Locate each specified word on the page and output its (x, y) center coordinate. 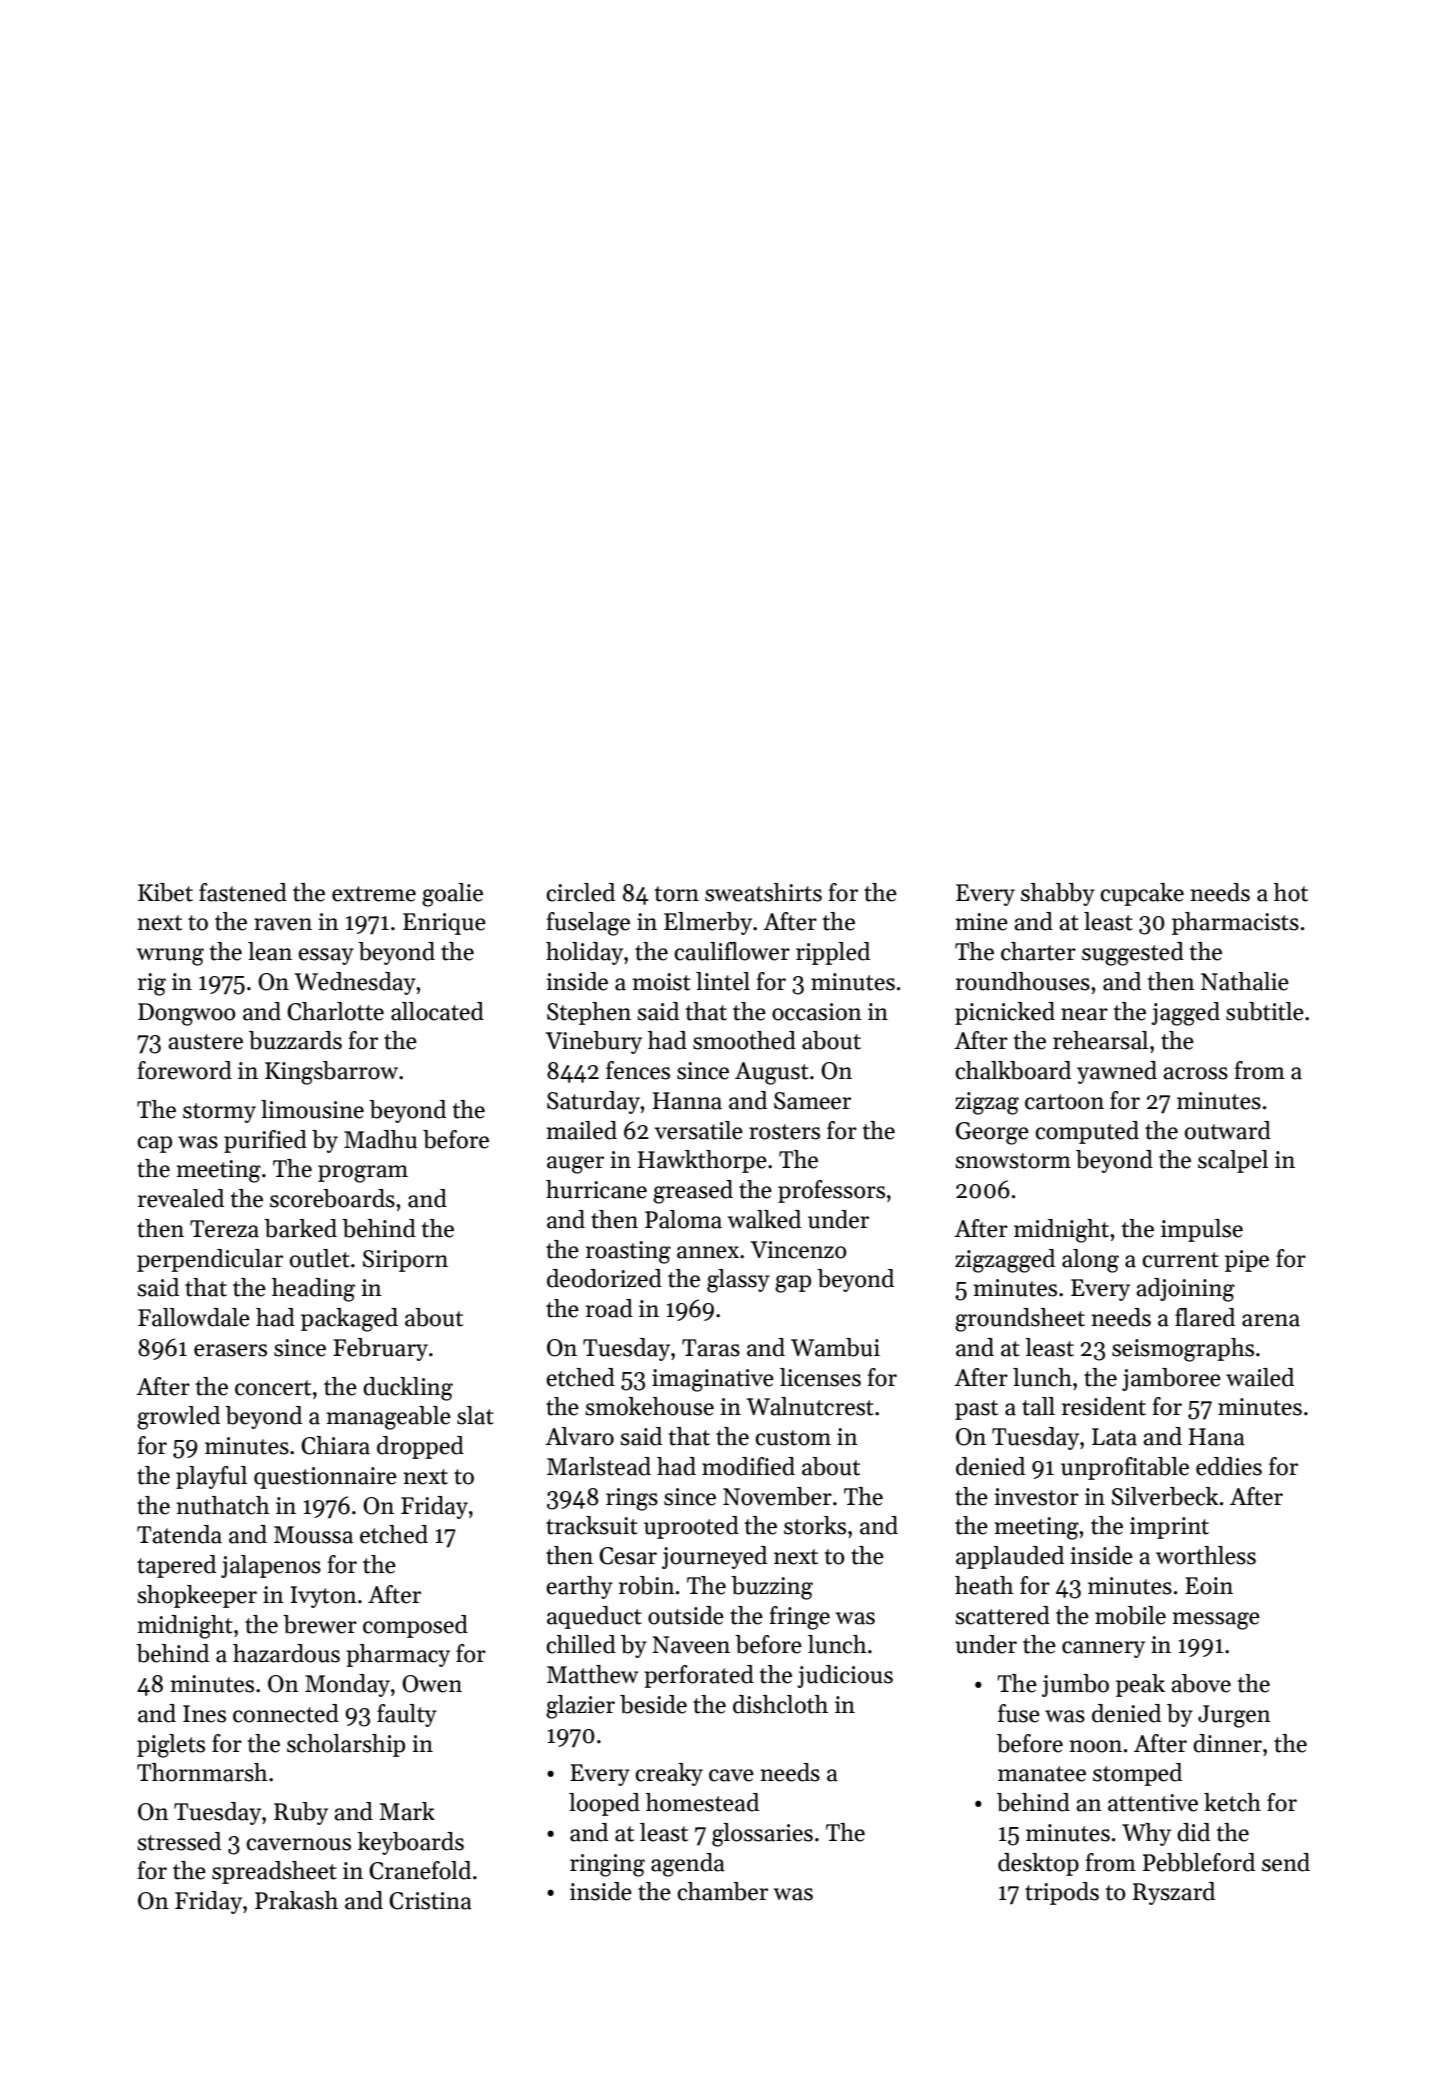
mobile (1130, 1615)
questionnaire (325, 1478)
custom (793, 1438)
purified (265, 1141)
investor (1036, 1497)
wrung (170, 957)
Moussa (313, 1535)
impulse (1202, 1230)
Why (1146, 1834)
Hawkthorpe (702, 1161)
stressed (179, 1841)
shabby (1058, 894)
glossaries (762, 1835)
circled (580, 892)
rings (632, 1499)
